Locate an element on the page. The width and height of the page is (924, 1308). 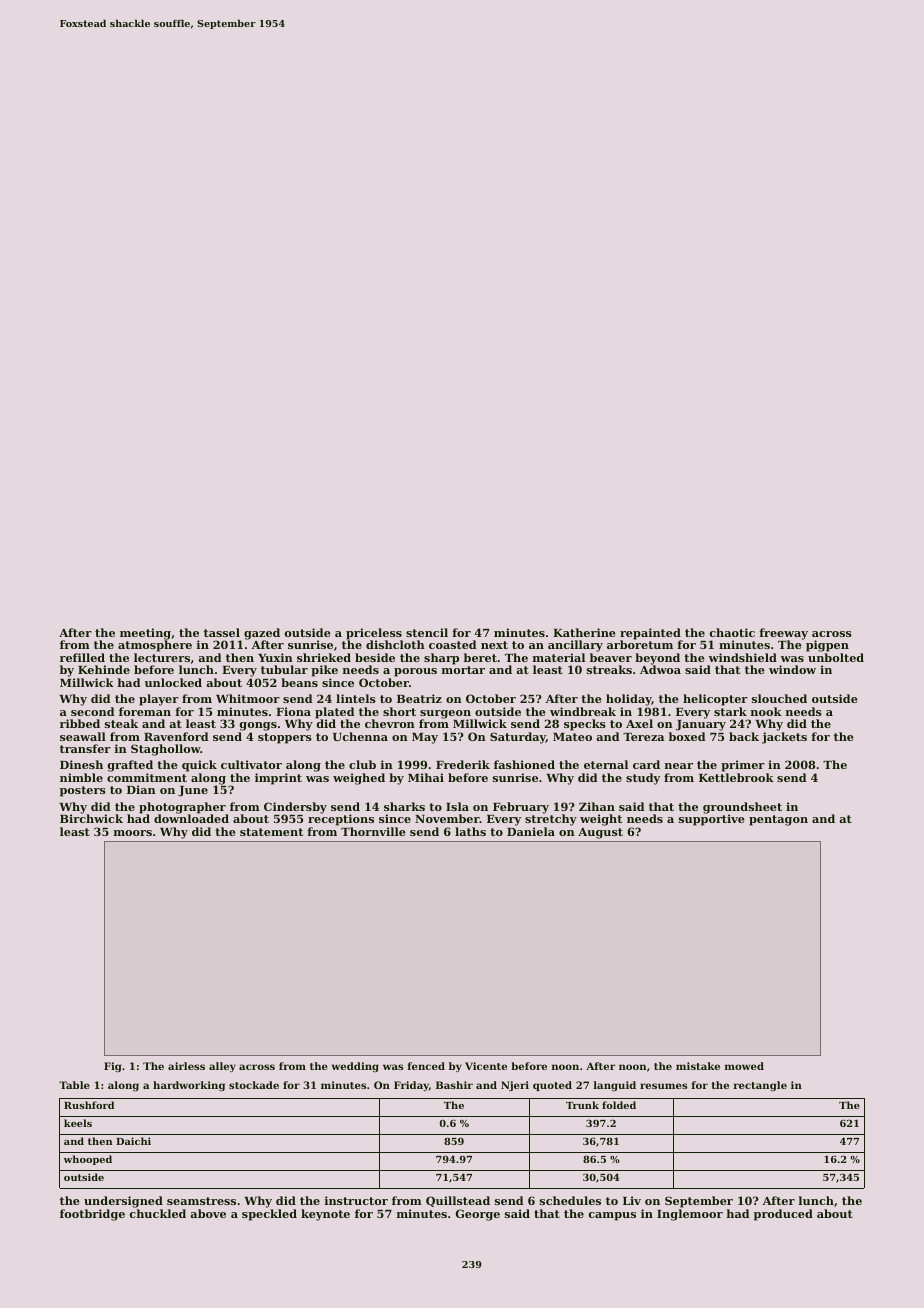
Inglemoor is located at coordinates (690, 1215).
